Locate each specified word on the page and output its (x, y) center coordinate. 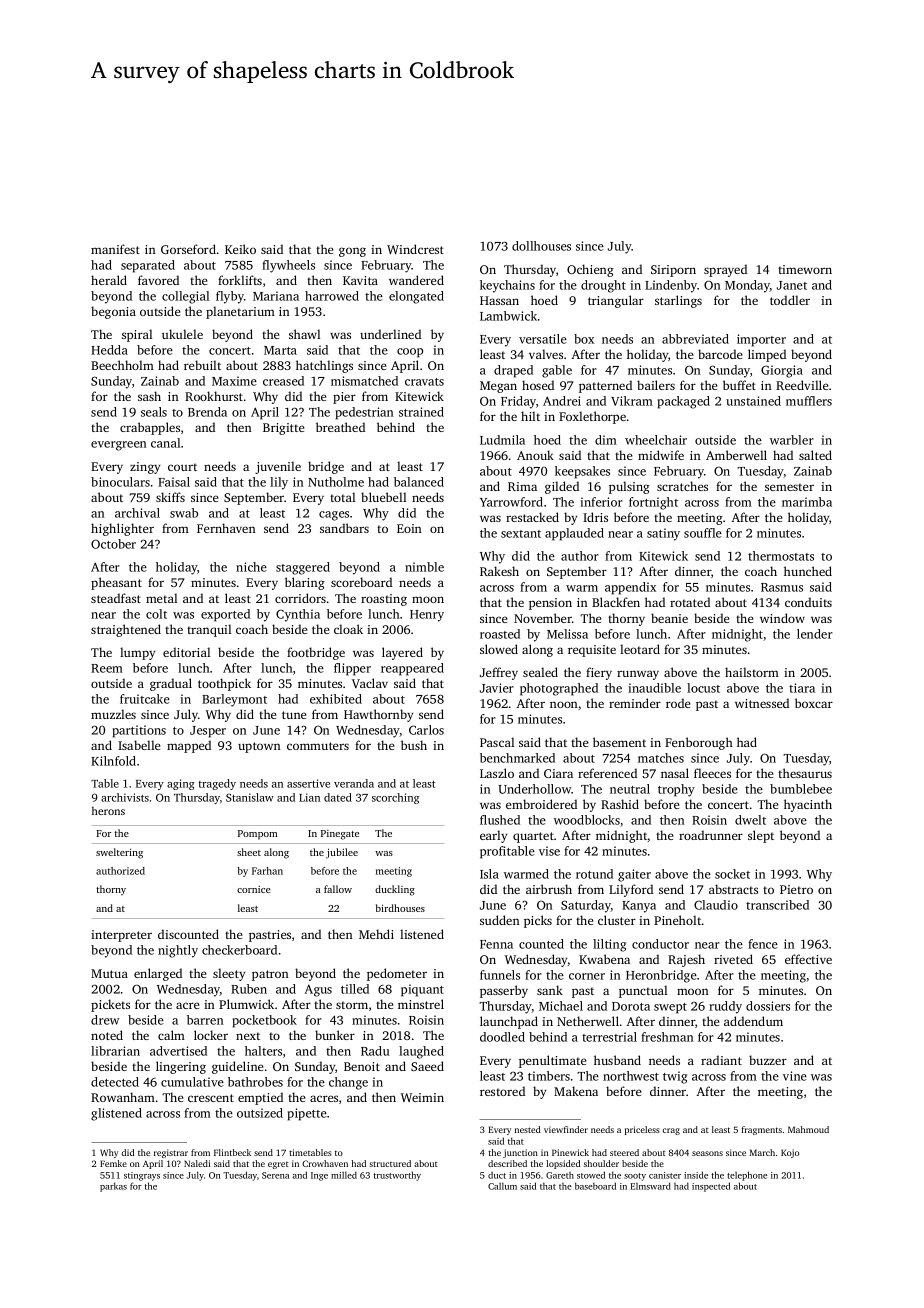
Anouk (535, 455)
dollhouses (541, 246)
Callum (502, 1186)
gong (352, 252)
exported (225, 615)
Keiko (240, 249)
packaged (684, 402)
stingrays (142, 1176)
